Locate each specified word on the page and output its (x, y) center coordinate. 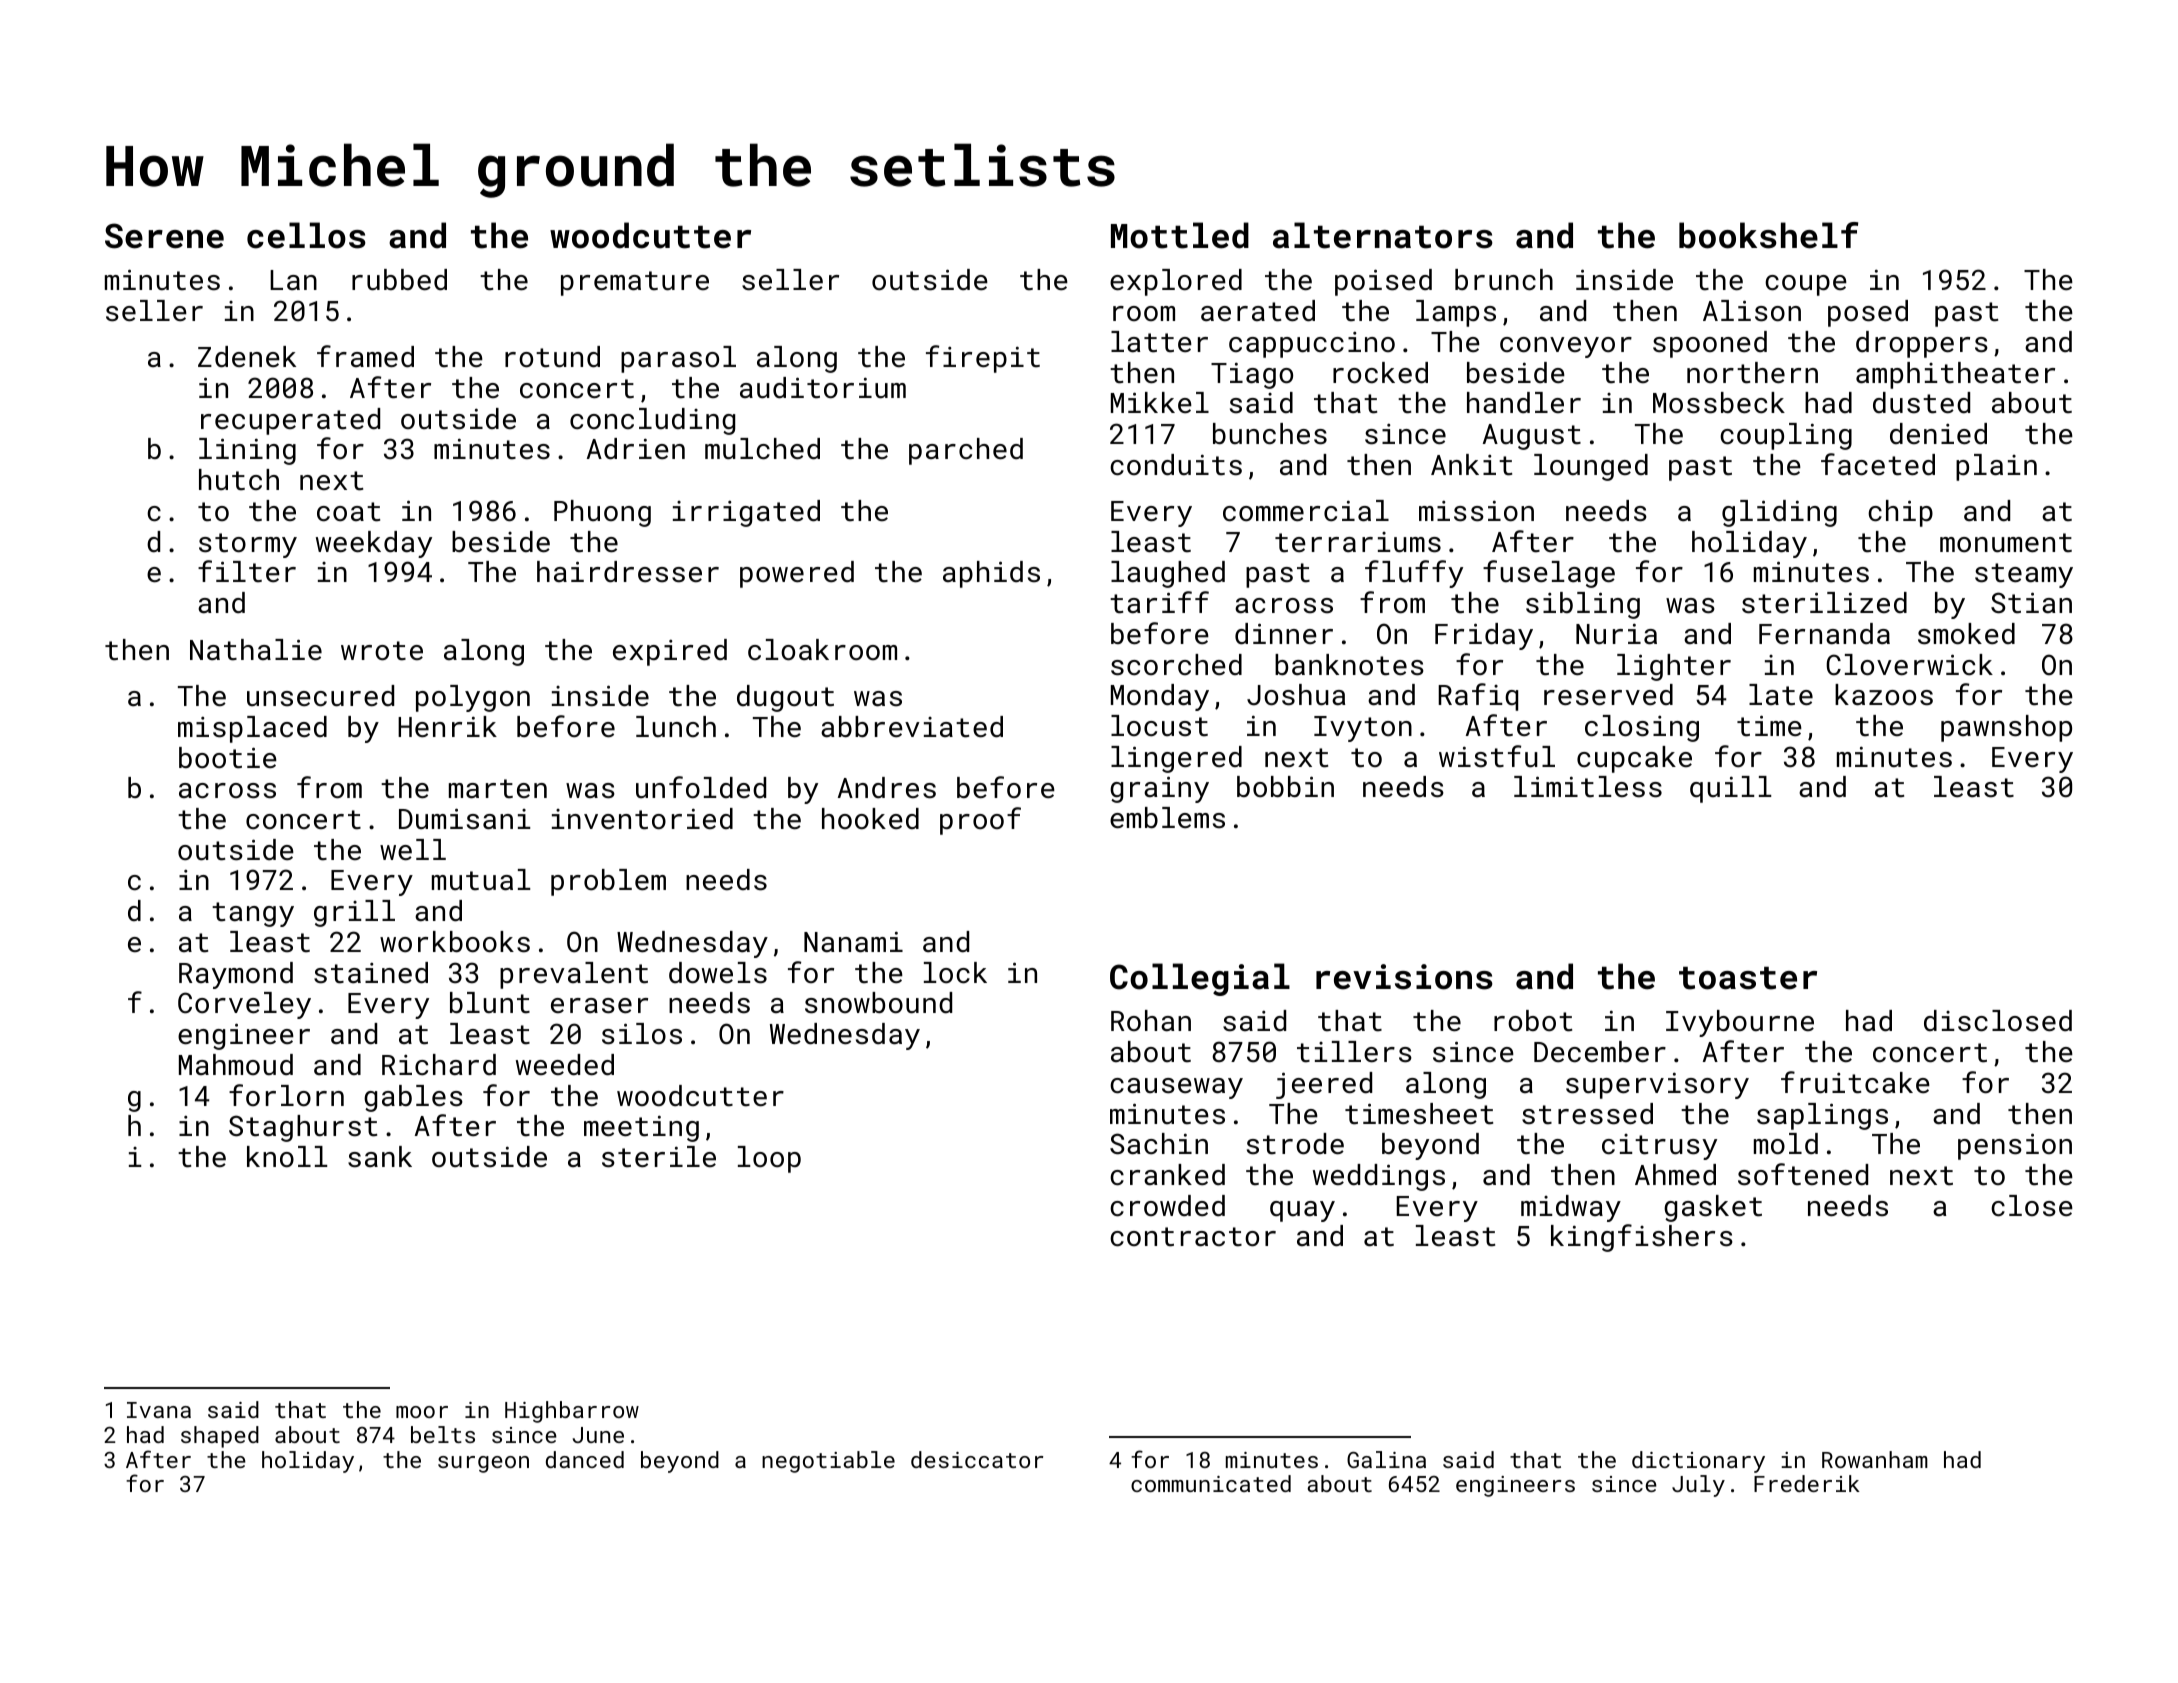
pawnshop (2006, 728)
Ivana (159, 1410)
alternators (1383, 235)
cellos (306, 235)
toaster (1748, 978)
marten (498, 789)
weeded (565, 1065)
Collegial (1200, 979)
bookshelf (1768, 235)
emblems (1167, 818)
